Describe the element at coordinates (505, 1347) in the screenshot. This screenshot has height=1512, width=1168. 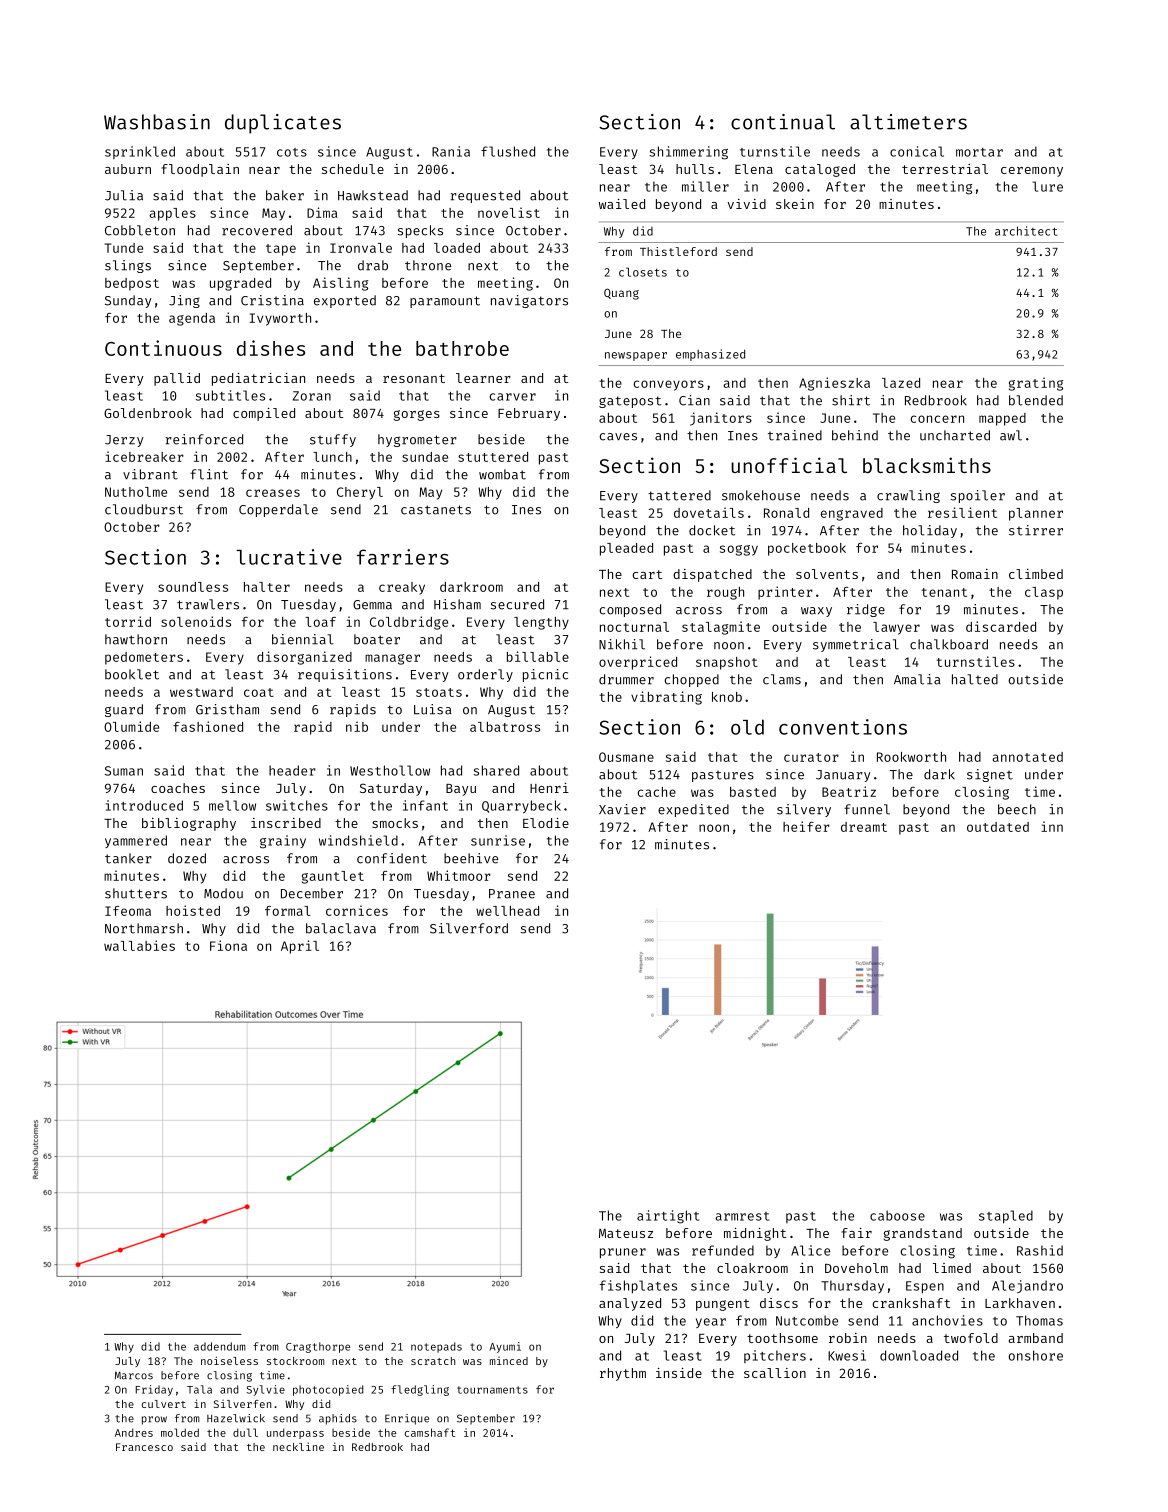
I see `Ayumi` at that location.
